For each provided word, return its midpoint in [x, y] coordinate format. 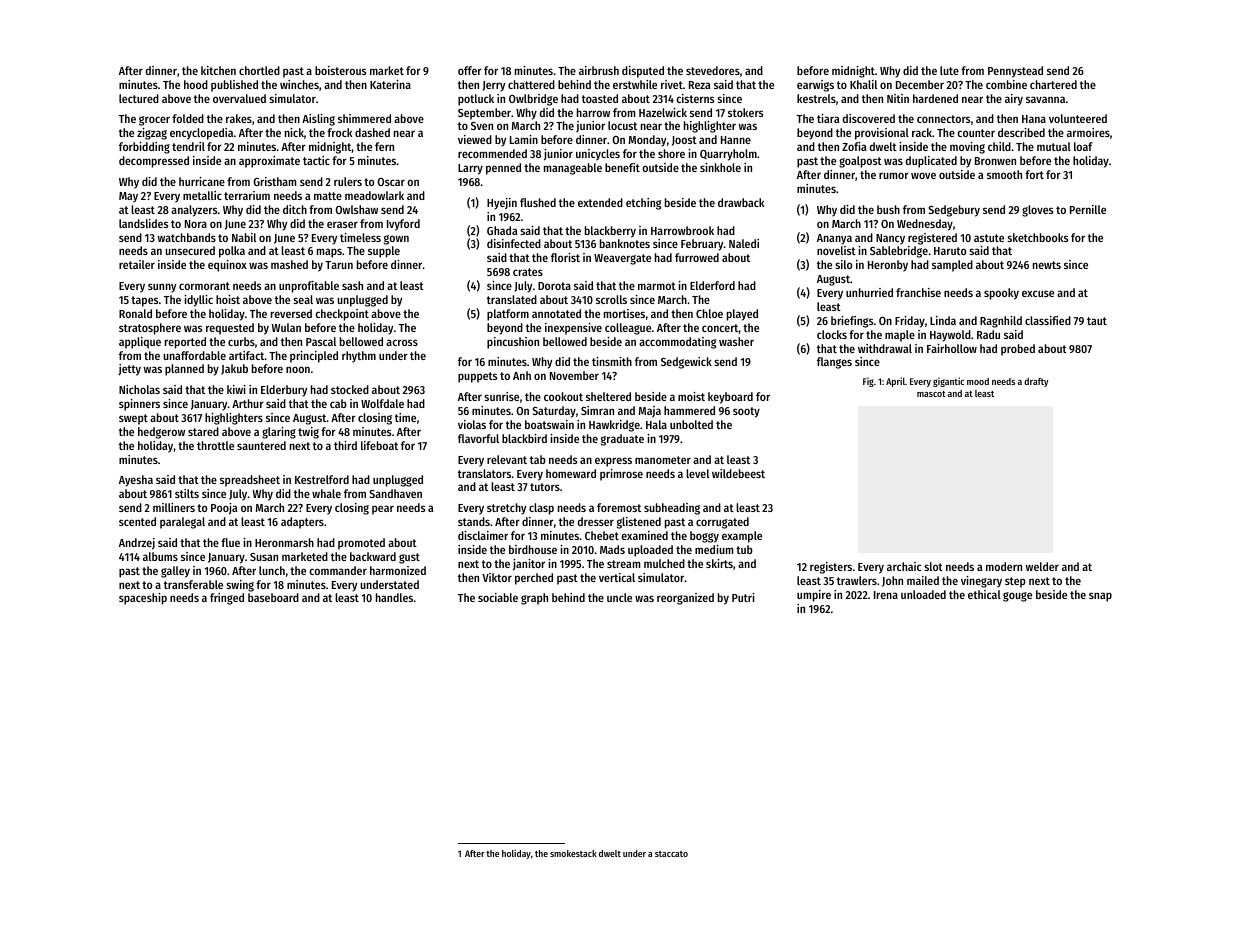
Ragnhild [1001, 322]
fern [384, 146]
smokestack [573, 853]
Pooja [224, 509]
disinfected [514, 243]
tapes [144, 301]
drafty [1036, 382]
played [742, 315]
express [613, 462]
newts [1047, 265]
